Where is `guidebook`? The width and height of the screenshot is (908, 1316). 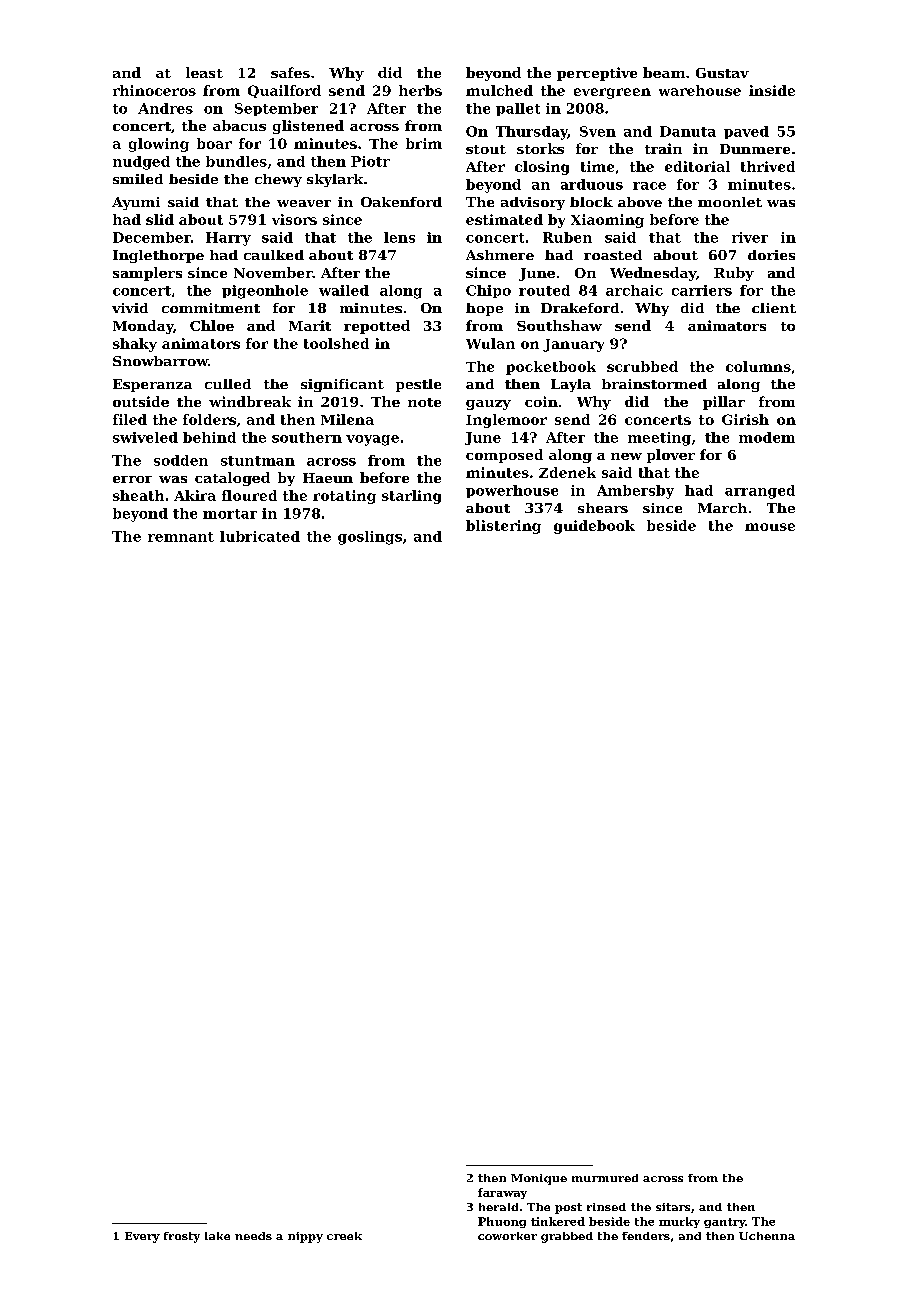
guidebook is located at coordinates (594, 527).
